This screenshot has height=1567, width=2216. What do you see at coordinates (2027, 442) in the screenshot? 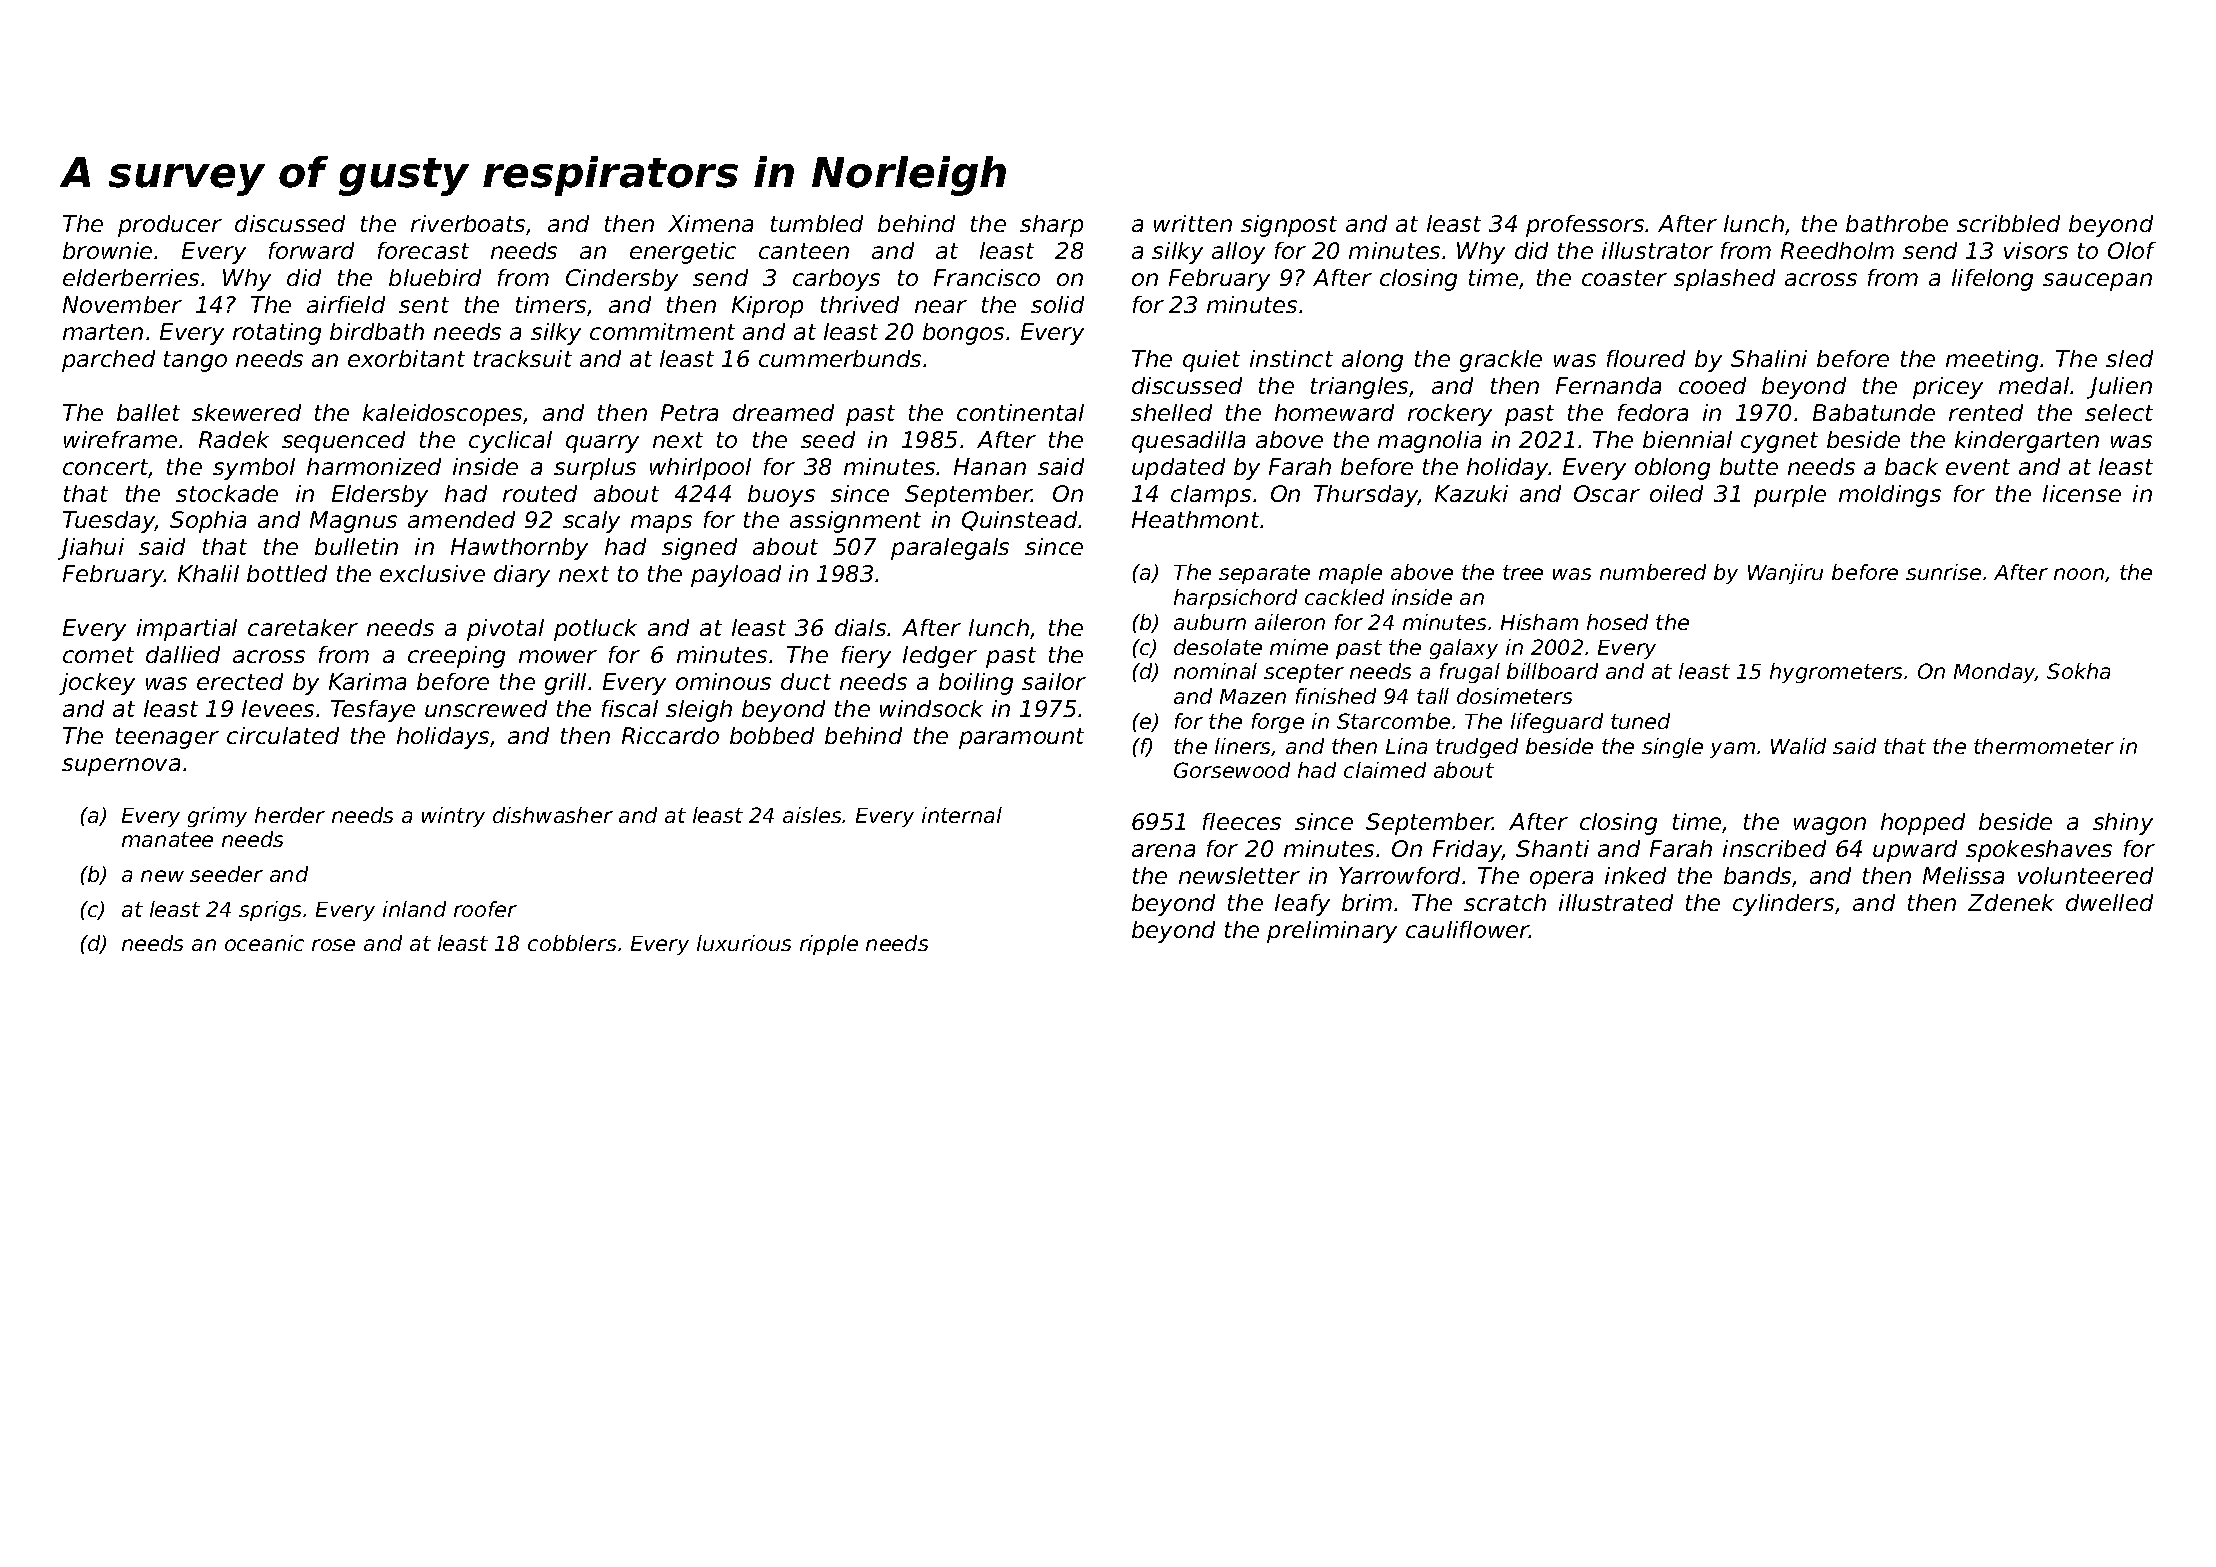
I see `kindergarten` at bounding box center [2027, 442].
